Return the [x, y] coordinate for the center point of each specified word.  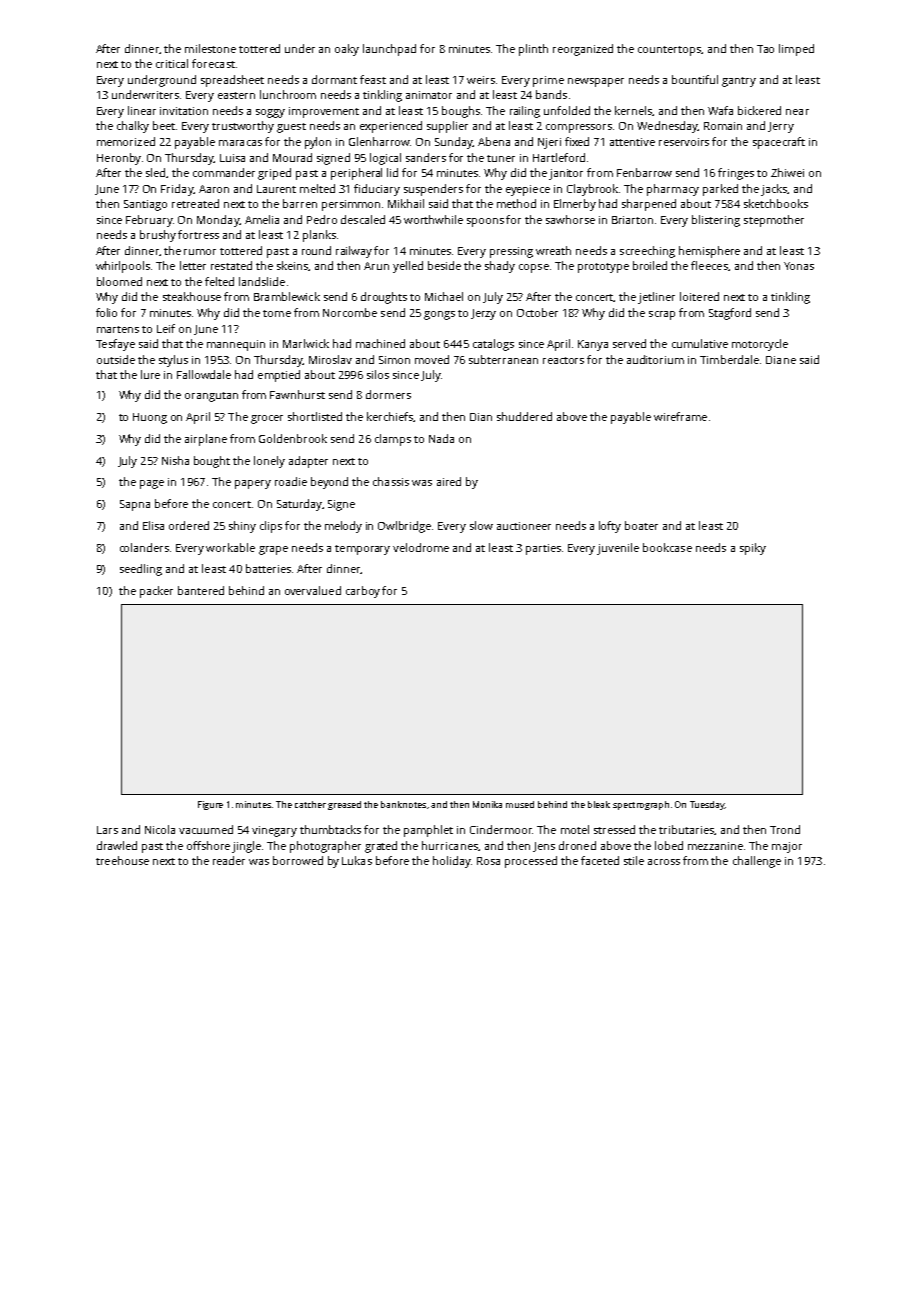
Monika [487, 804]
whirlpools [123, 267]
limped [796, 50]
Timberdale [729, 359]
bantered [201, 590]
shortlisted [315, 416]
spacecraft [779, 143]
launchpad [389, 50]
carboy [363, 592]
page [152, 484]
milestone [210, 48]
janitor [566, 174]
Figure [210, 805]
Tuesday [707, 805]
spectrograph [641, 805]
